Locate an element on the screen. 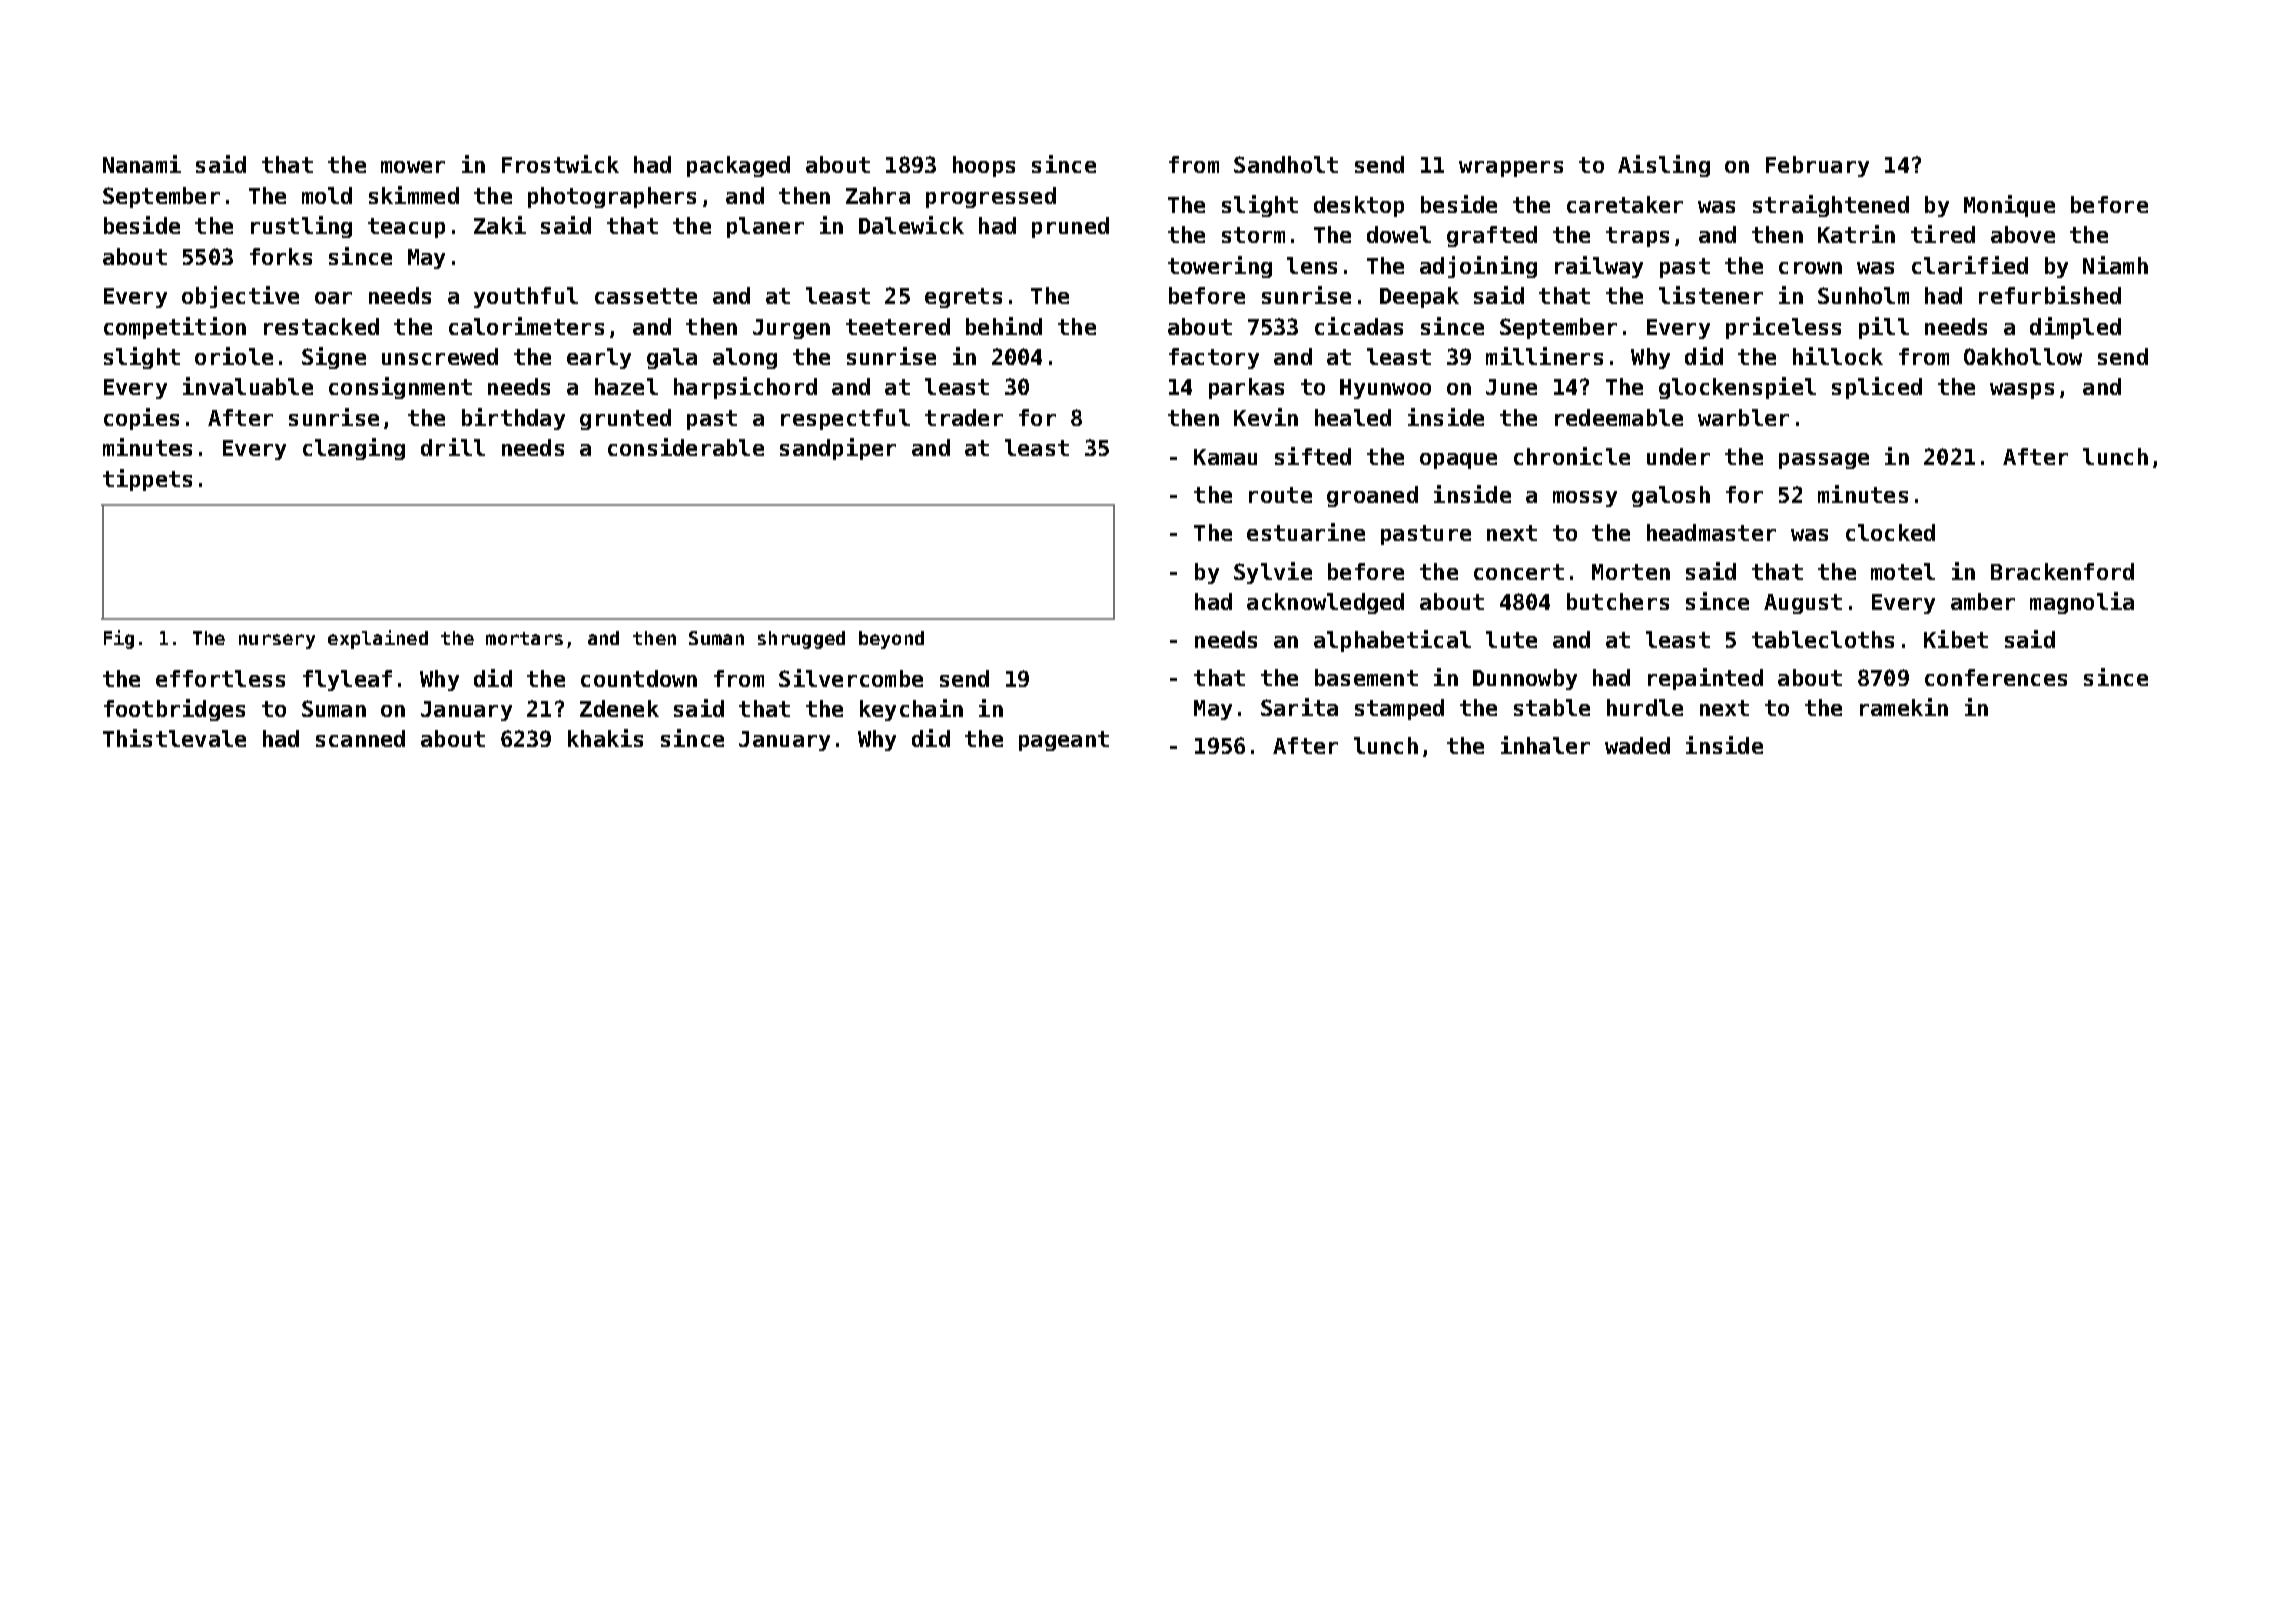 The width and height of the screenshot is (2282, 1614). tippets is located at coordinates (147, 480).
